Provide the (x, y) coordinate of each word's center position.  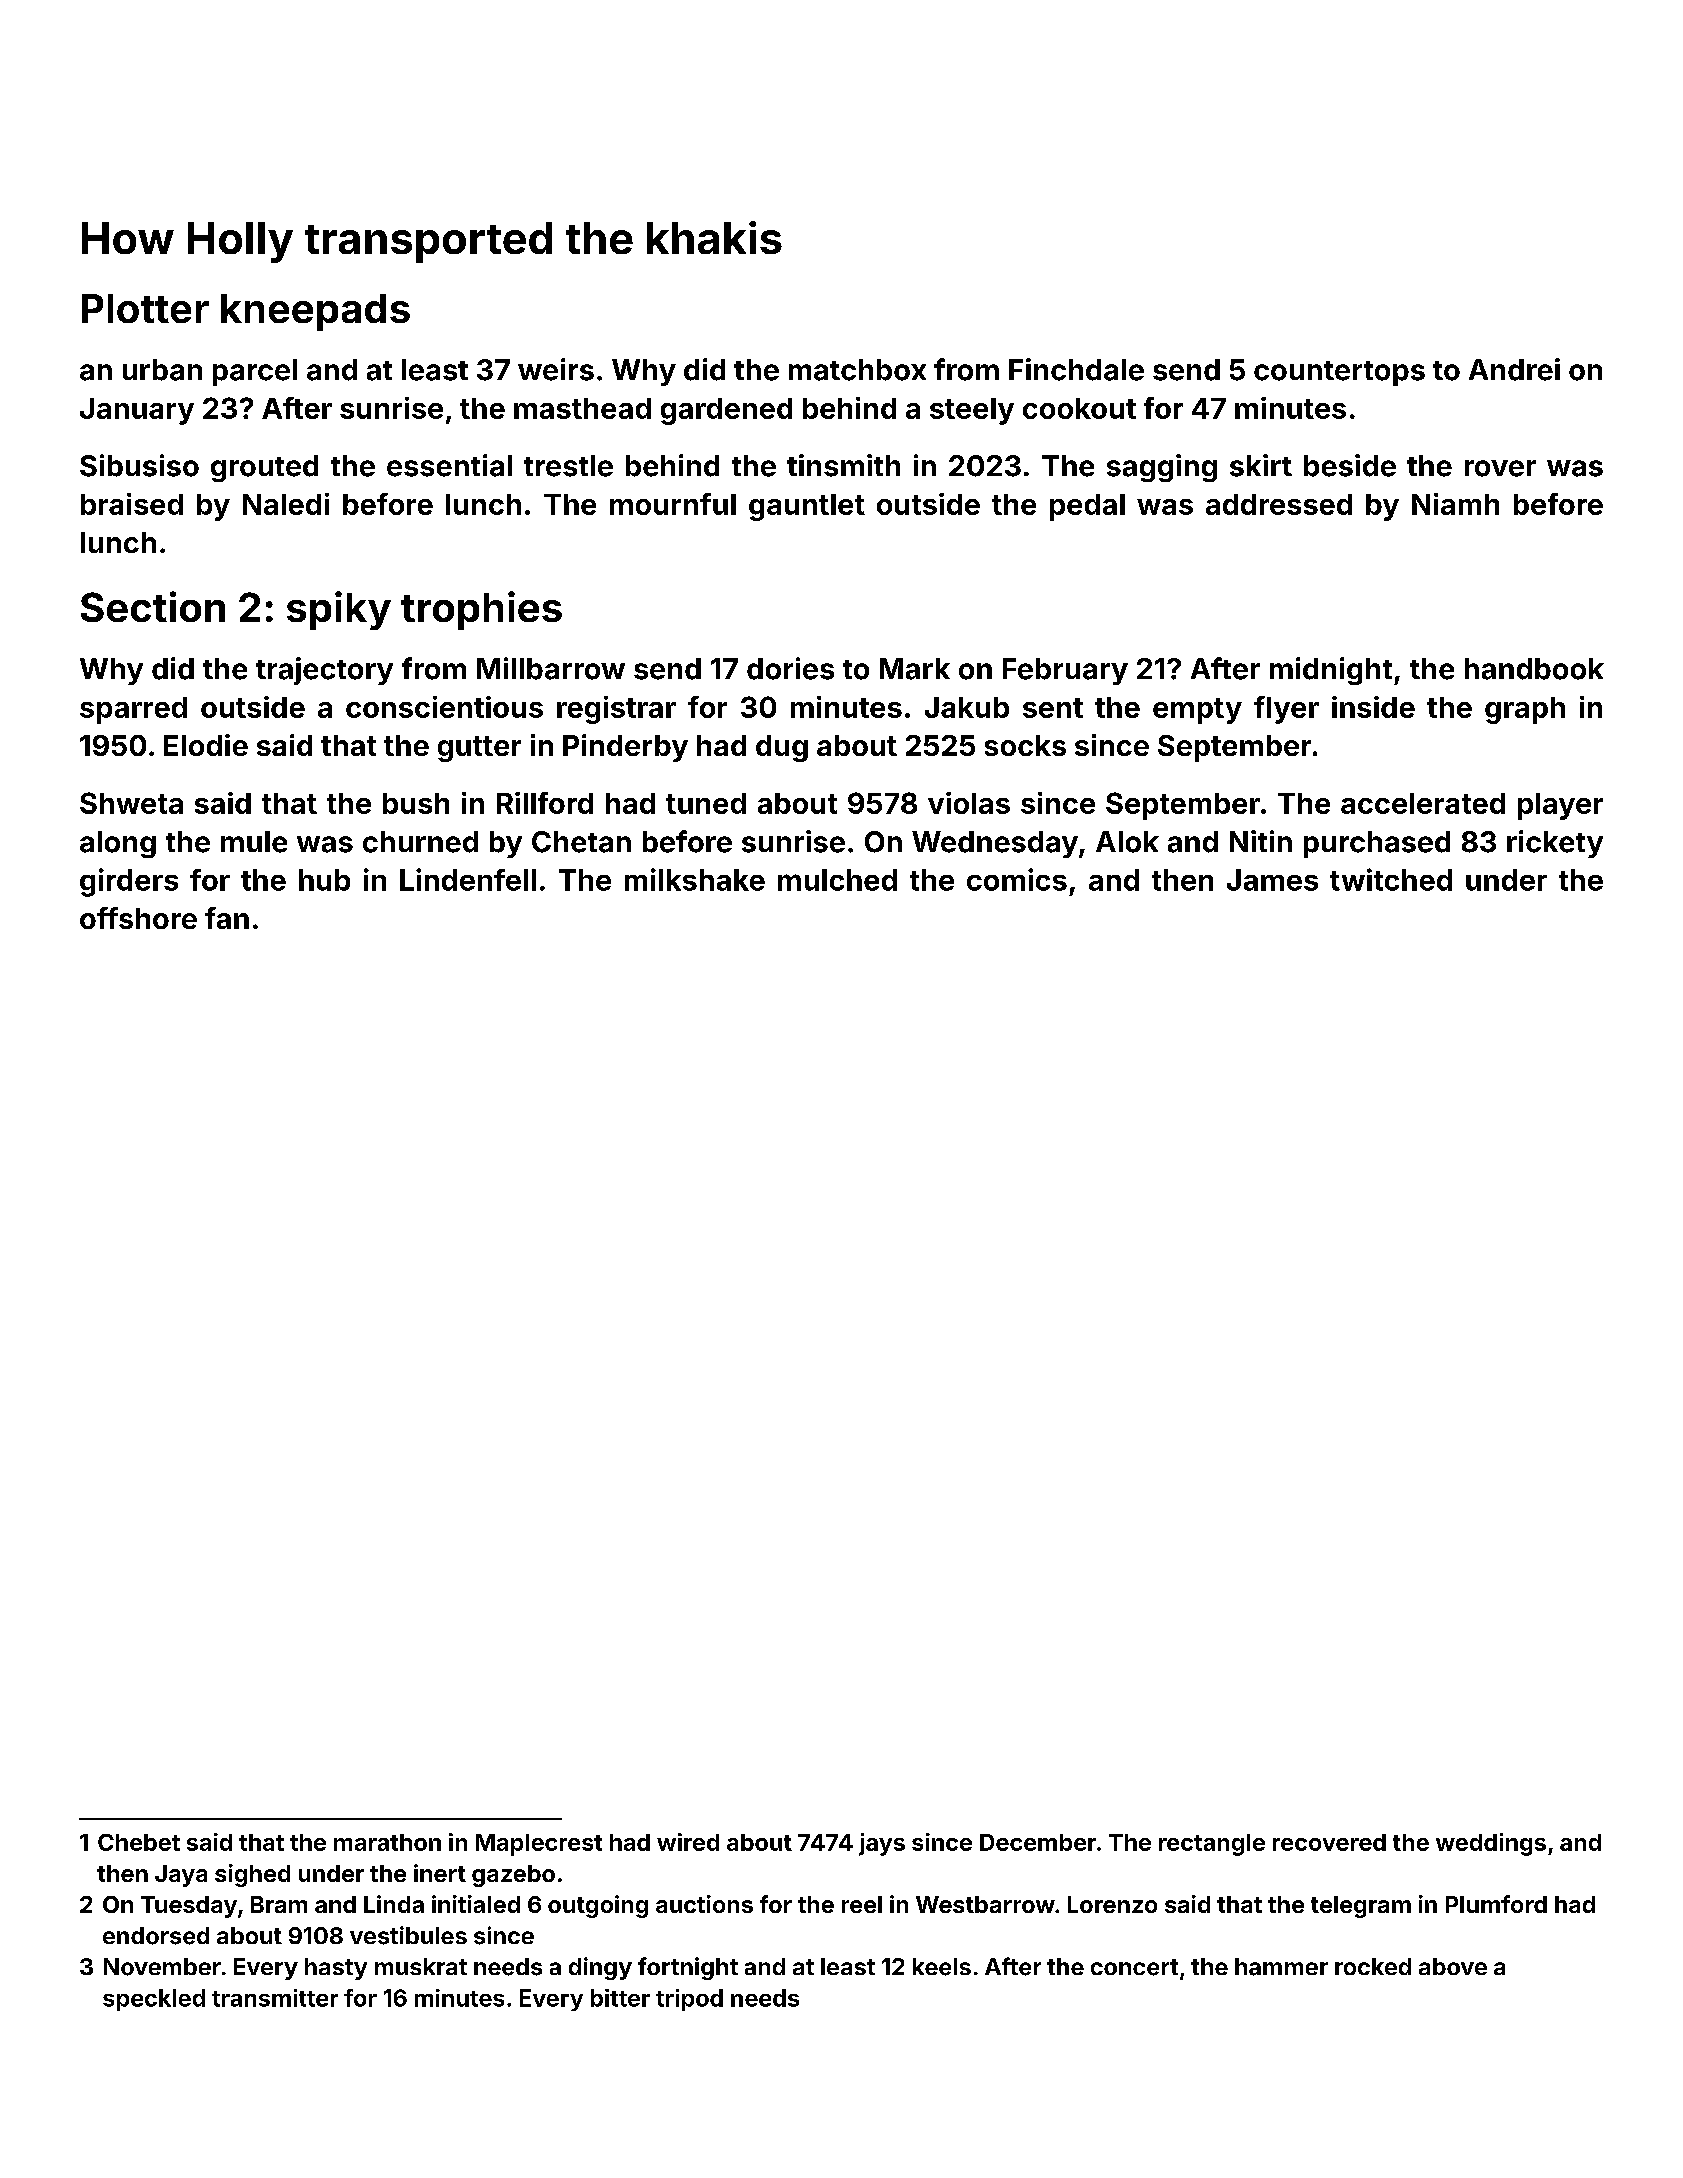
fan (227, 918)
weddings (1491, 1844)
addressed (1279, 504)
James (1272, 880)
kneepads (315, 312)
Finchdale (1076, 369)
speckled (154, 2000)
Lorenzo (1112, 1904)
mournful (673, 504)
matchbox (857, 370)
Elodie (206, 745)
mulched (837, 880)
